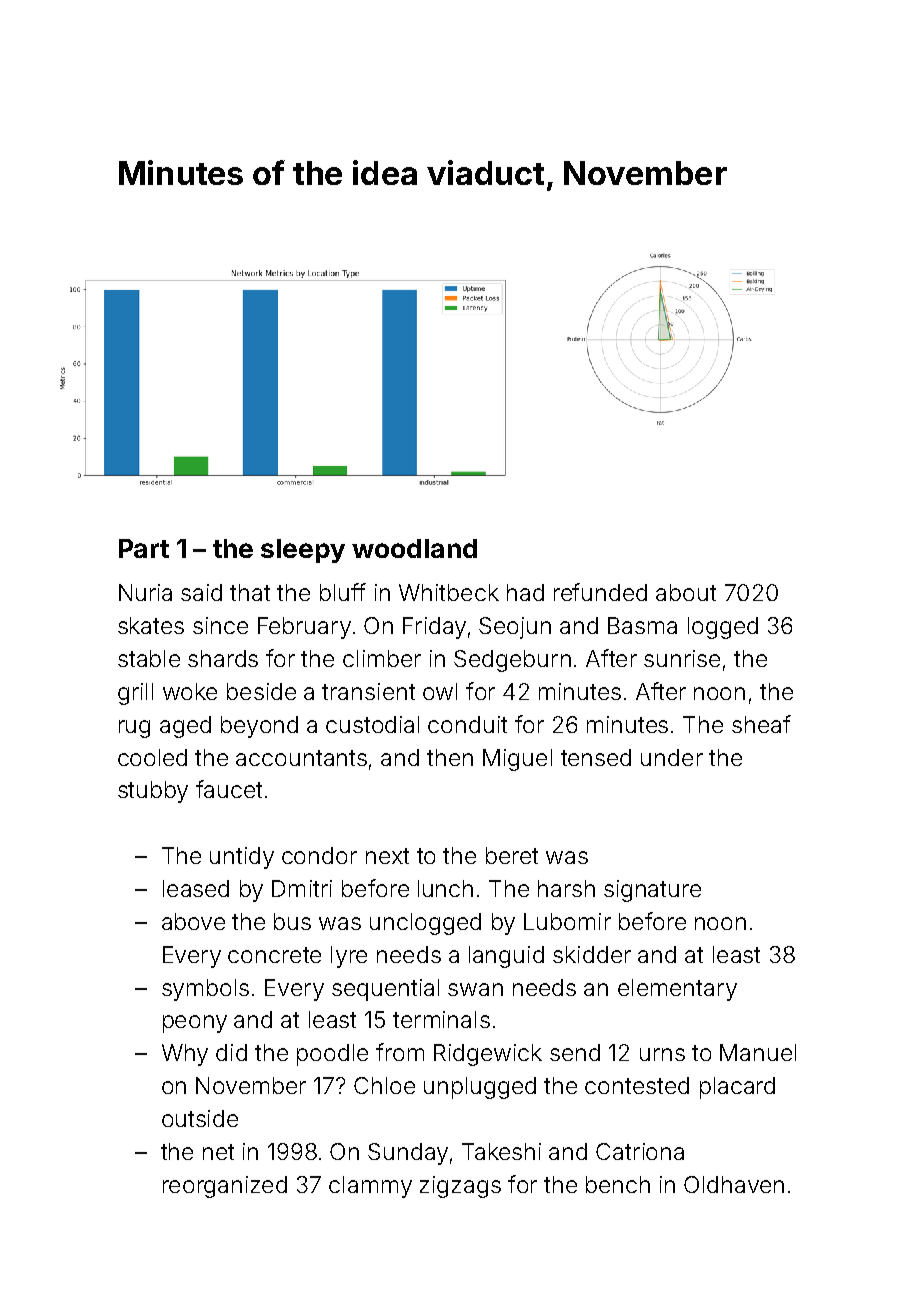 The image size is (924, 1311). Describe the element at coordinates (220, 625) in the page. I see `since` at that location.
